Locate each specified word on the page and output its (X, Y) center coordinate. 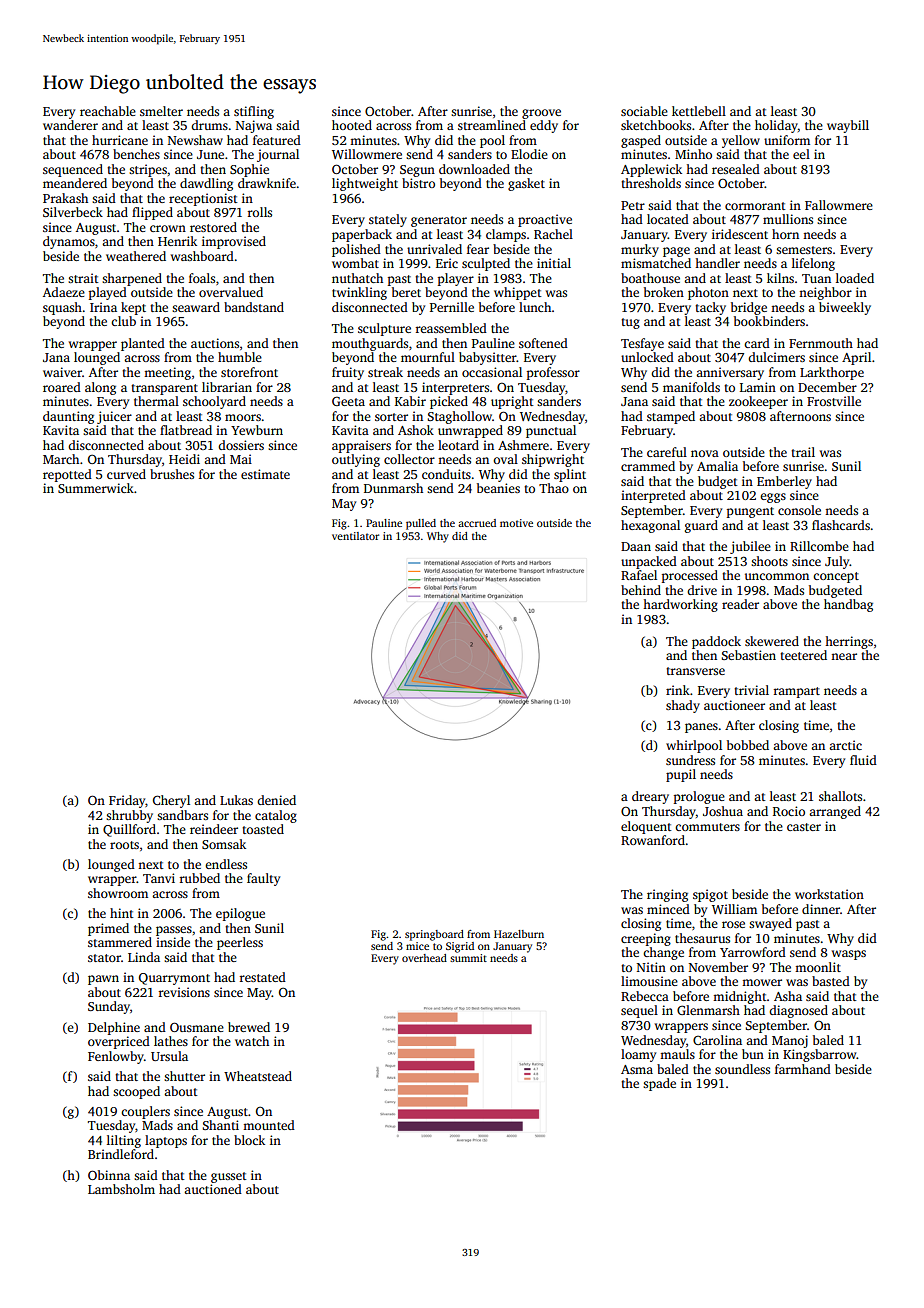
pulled (421, 524)
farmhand (803, 1069)
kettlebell (699, 111)
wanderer (70, 125)
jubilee (750, 547)
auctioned (213, 1189)
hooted (352, 125)
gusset (229, 1177)
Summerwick (96, 488)
